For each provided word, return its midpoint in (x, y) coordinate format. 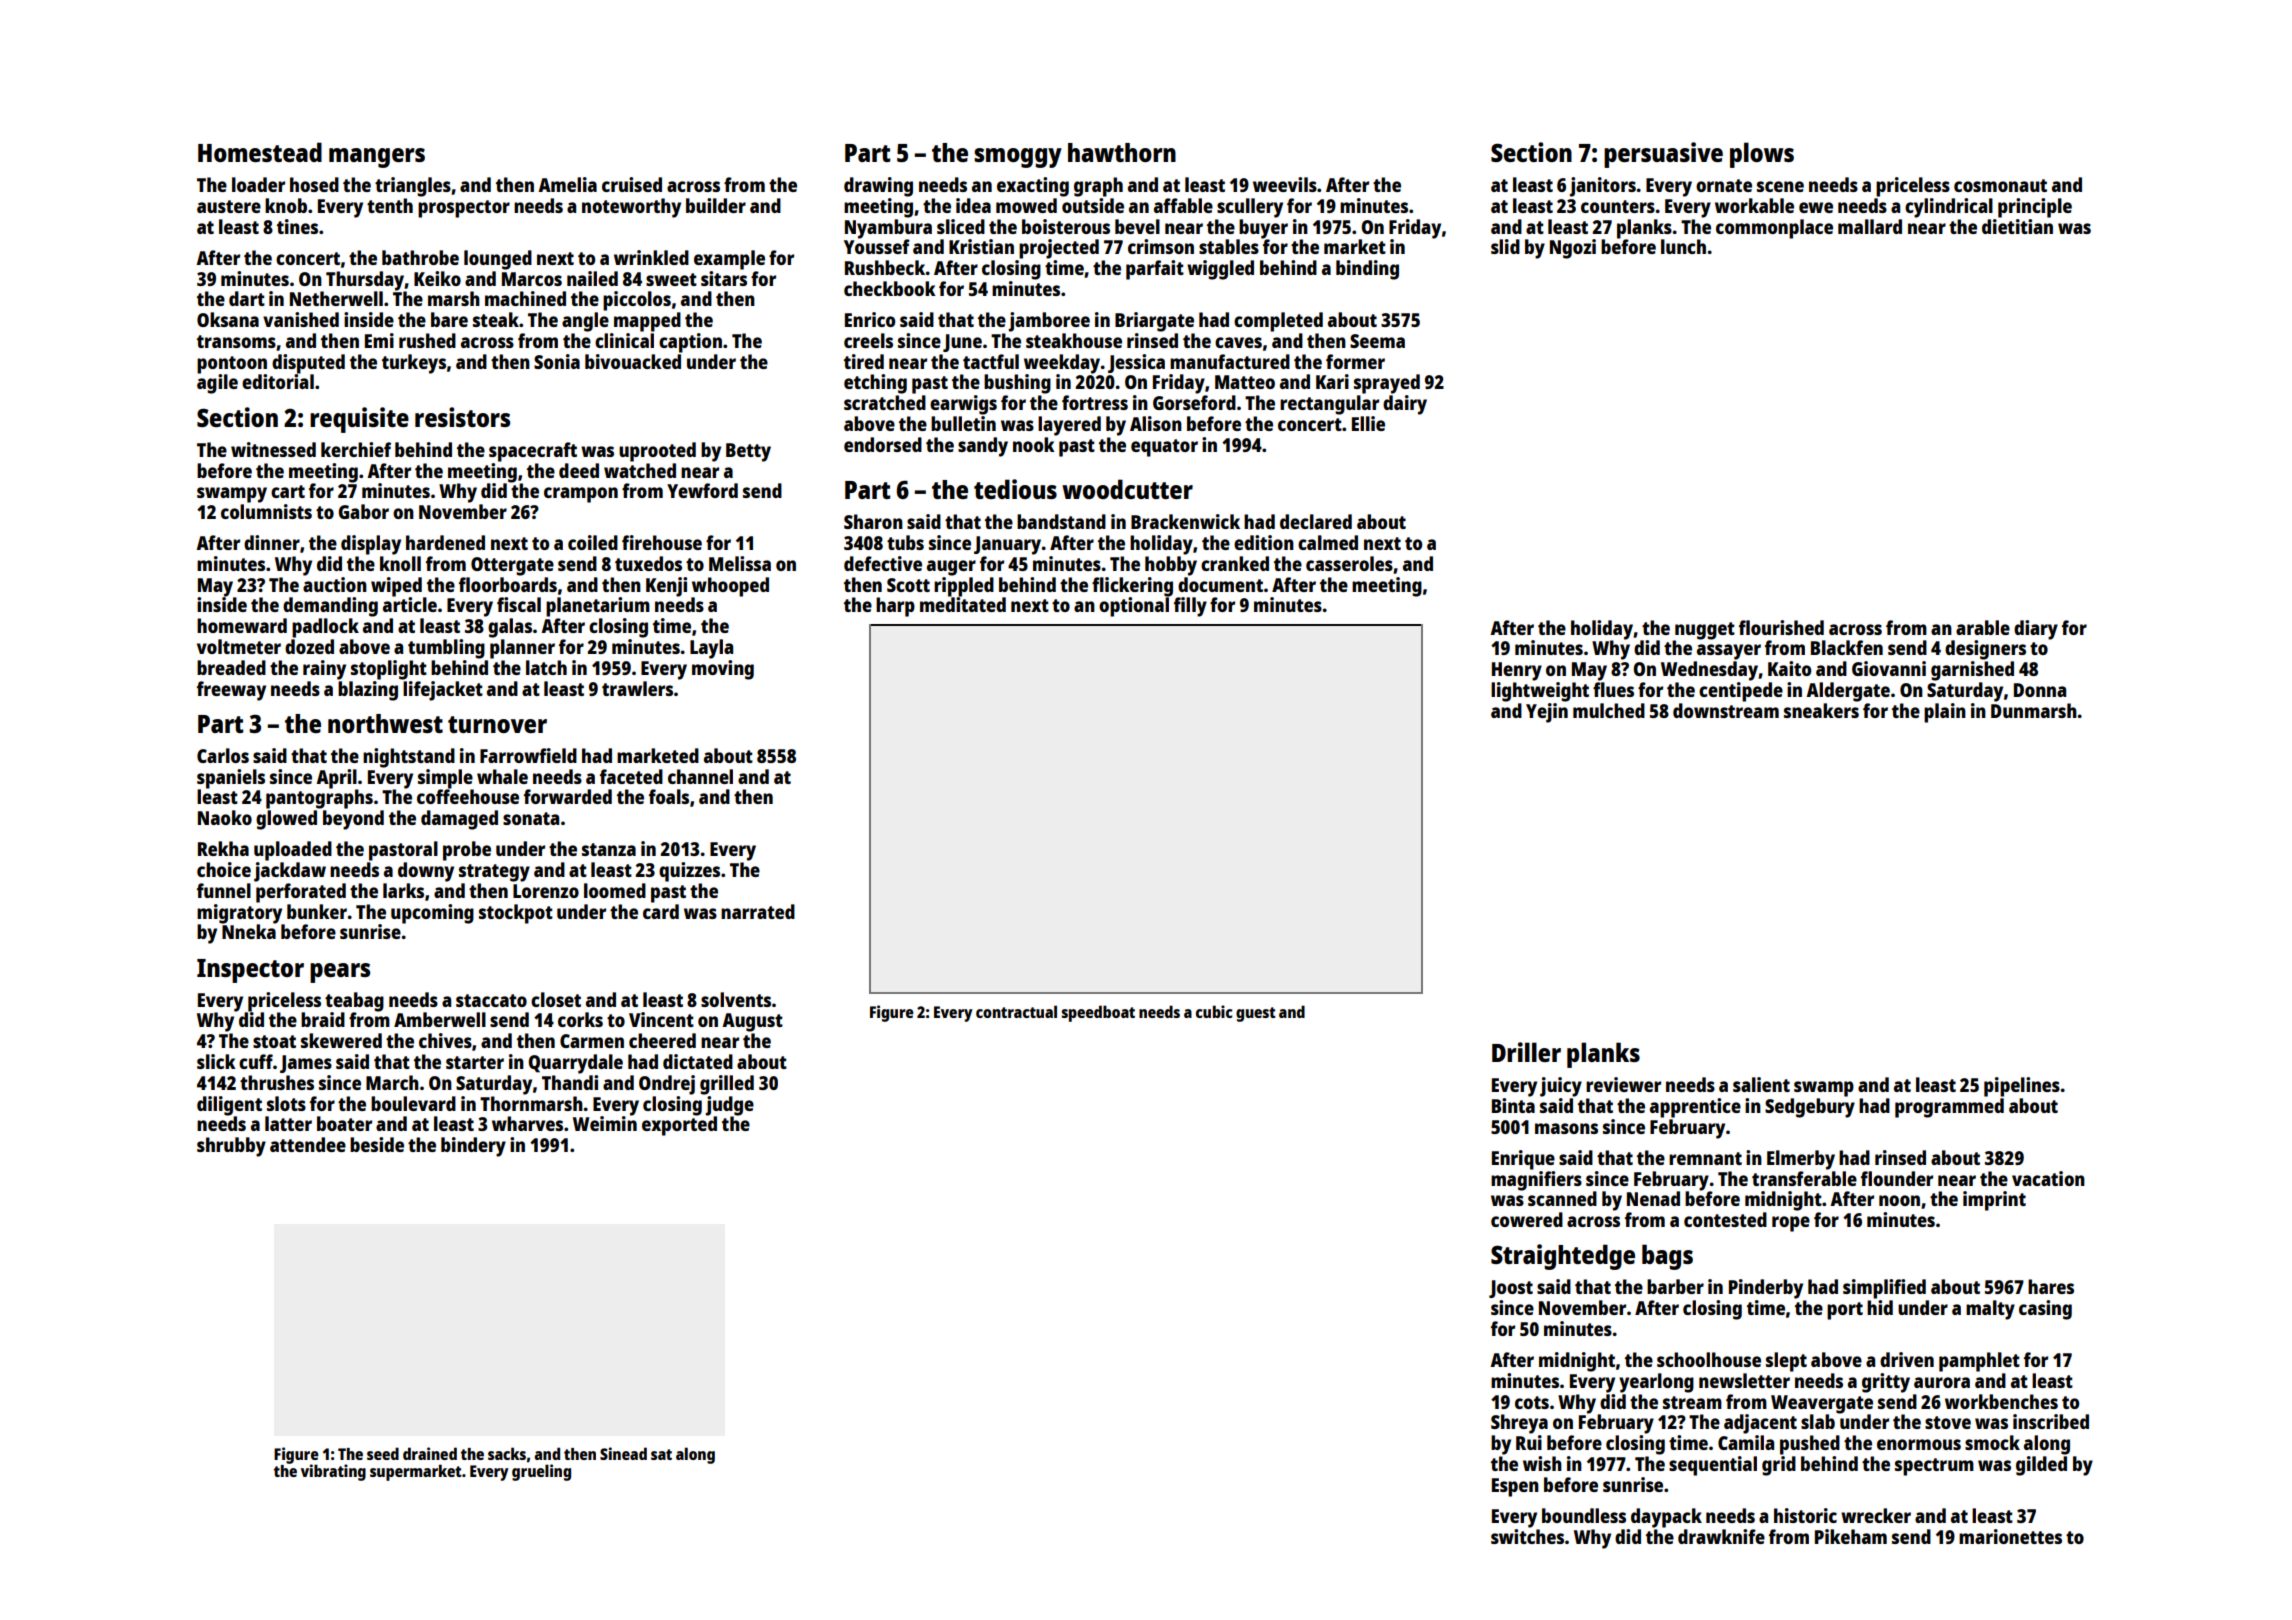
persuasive (1663, 155)
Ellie (1368, 423)
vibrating (333, 1472)
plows (1762, 155)
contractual (1016, 1011)
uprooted (657, 452)
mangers (377, 158)
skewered (341, 1040)
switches (1527, 1536)
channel (700, 776)
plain (1945, 713)
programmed (1949, 1108)
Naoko (225, 817)
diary (2036, 630)
